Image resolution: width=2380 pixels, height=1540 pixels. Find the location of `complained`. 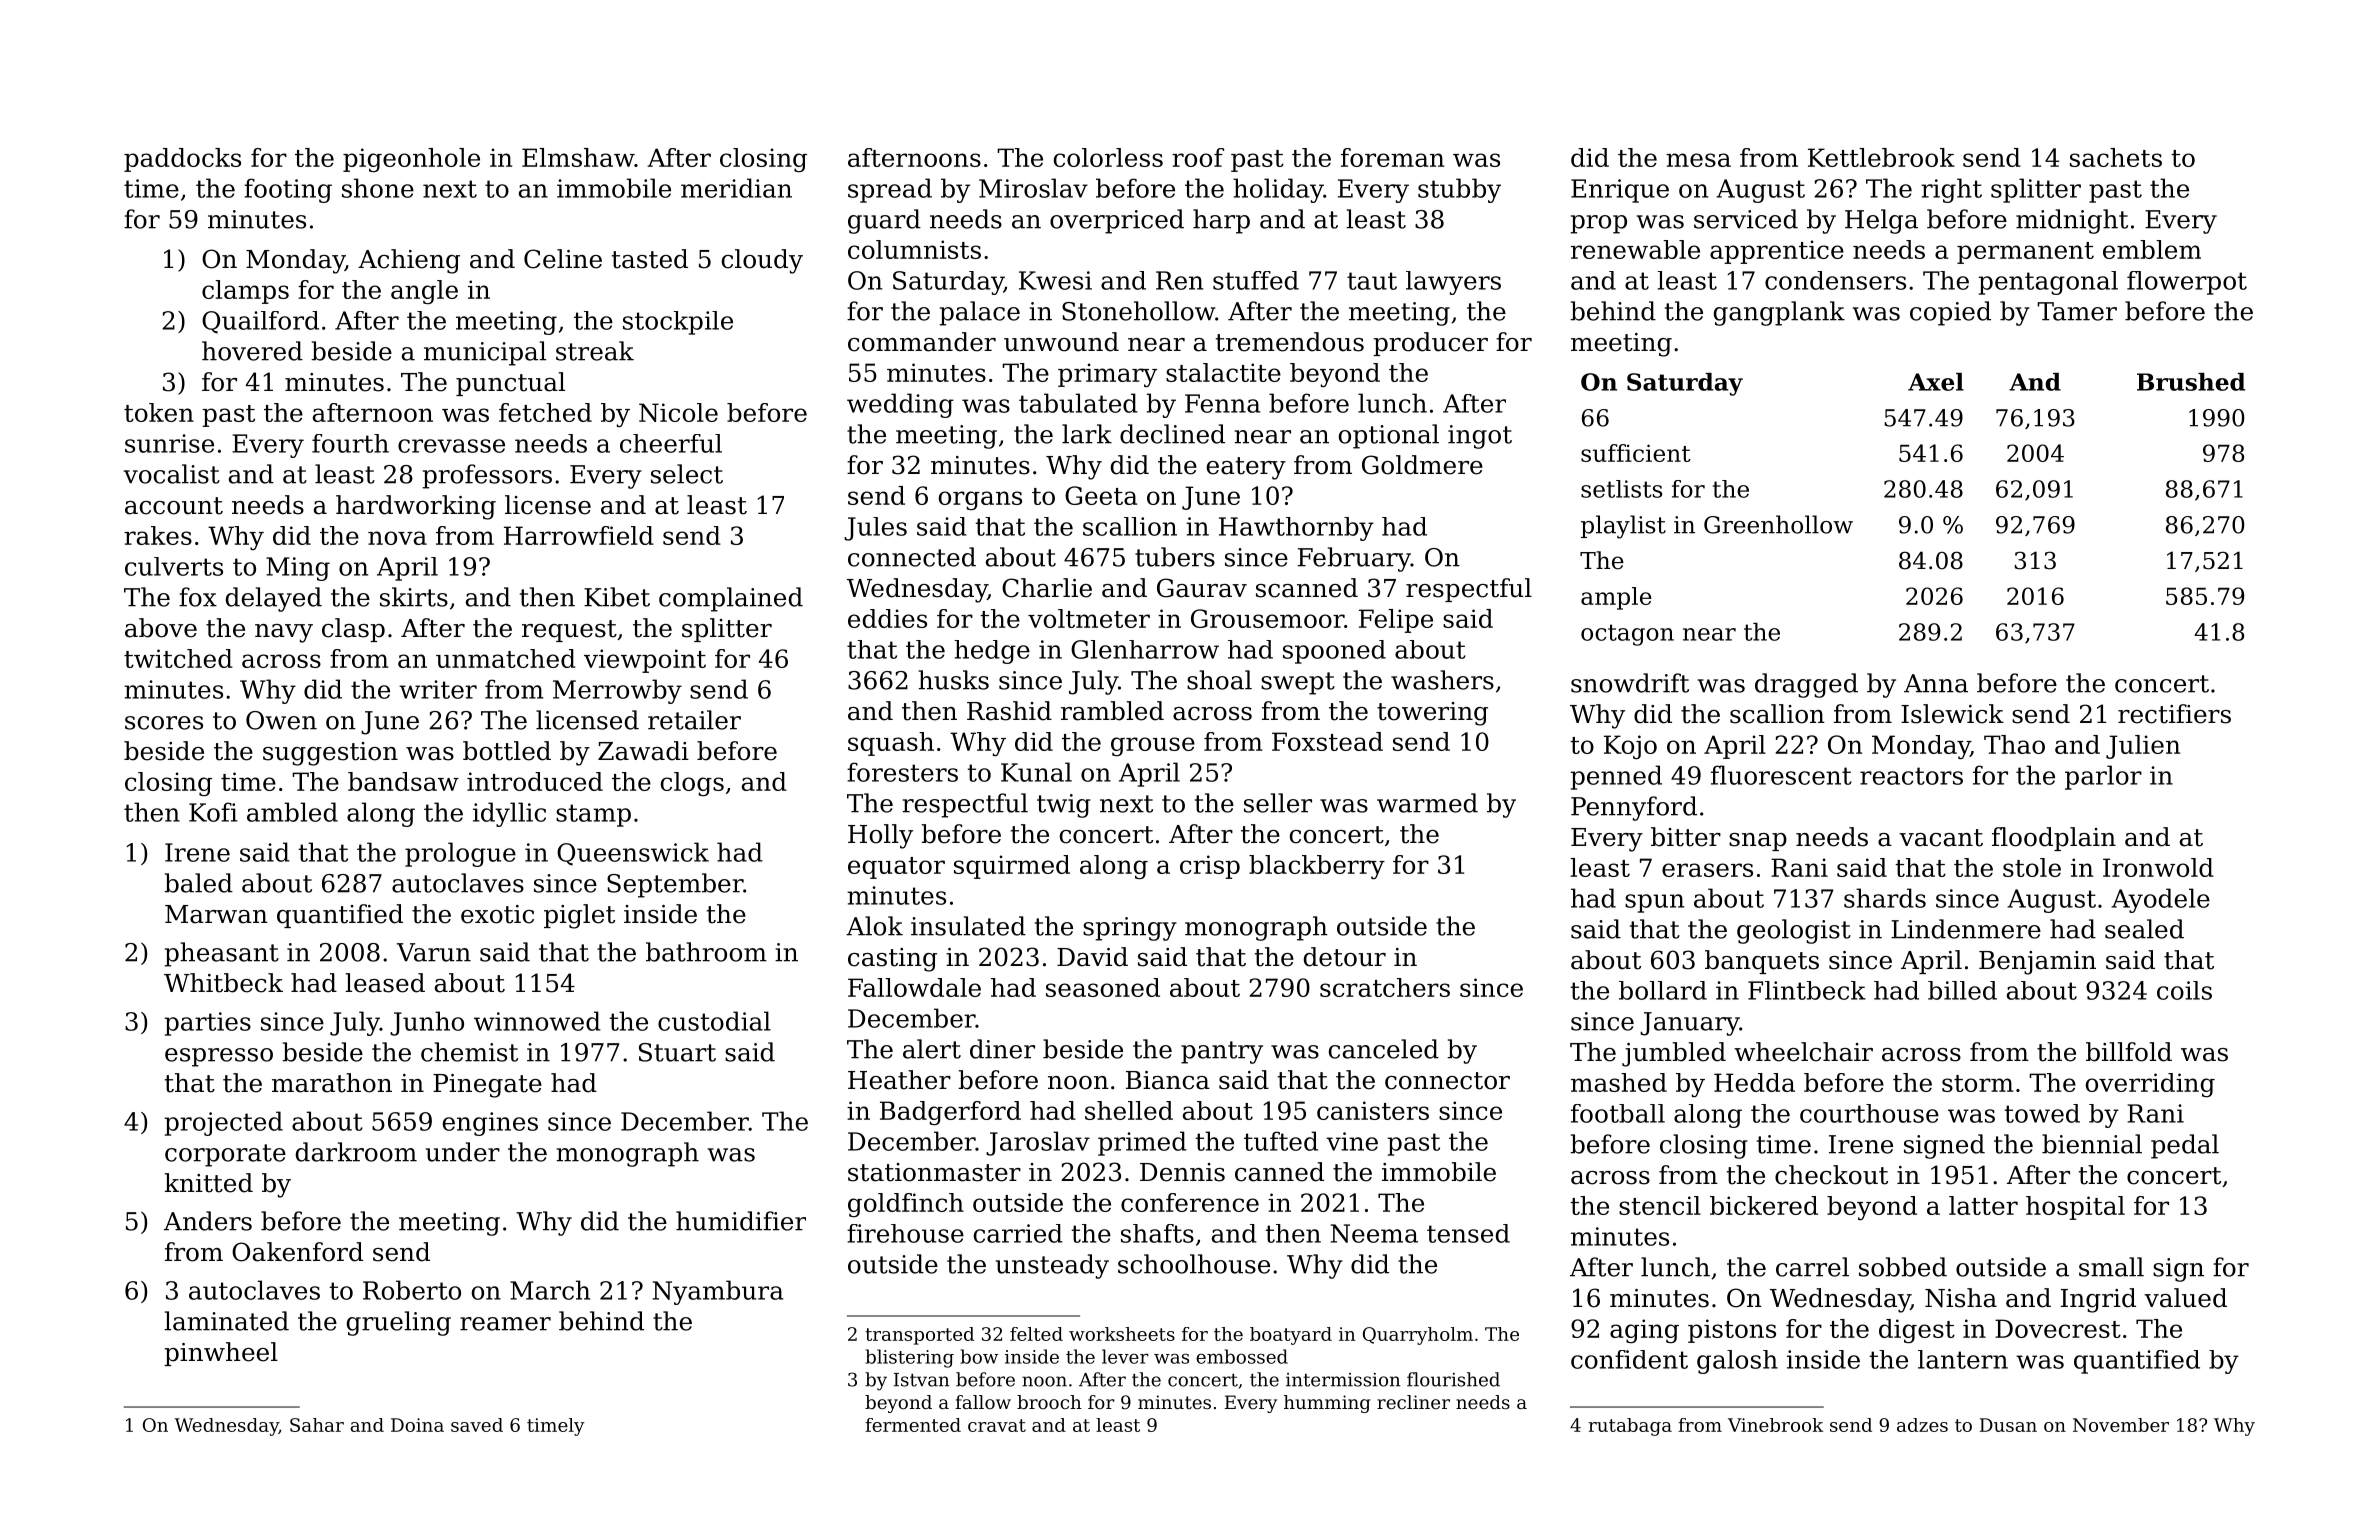

complained is located at coordinates (731, 599).
